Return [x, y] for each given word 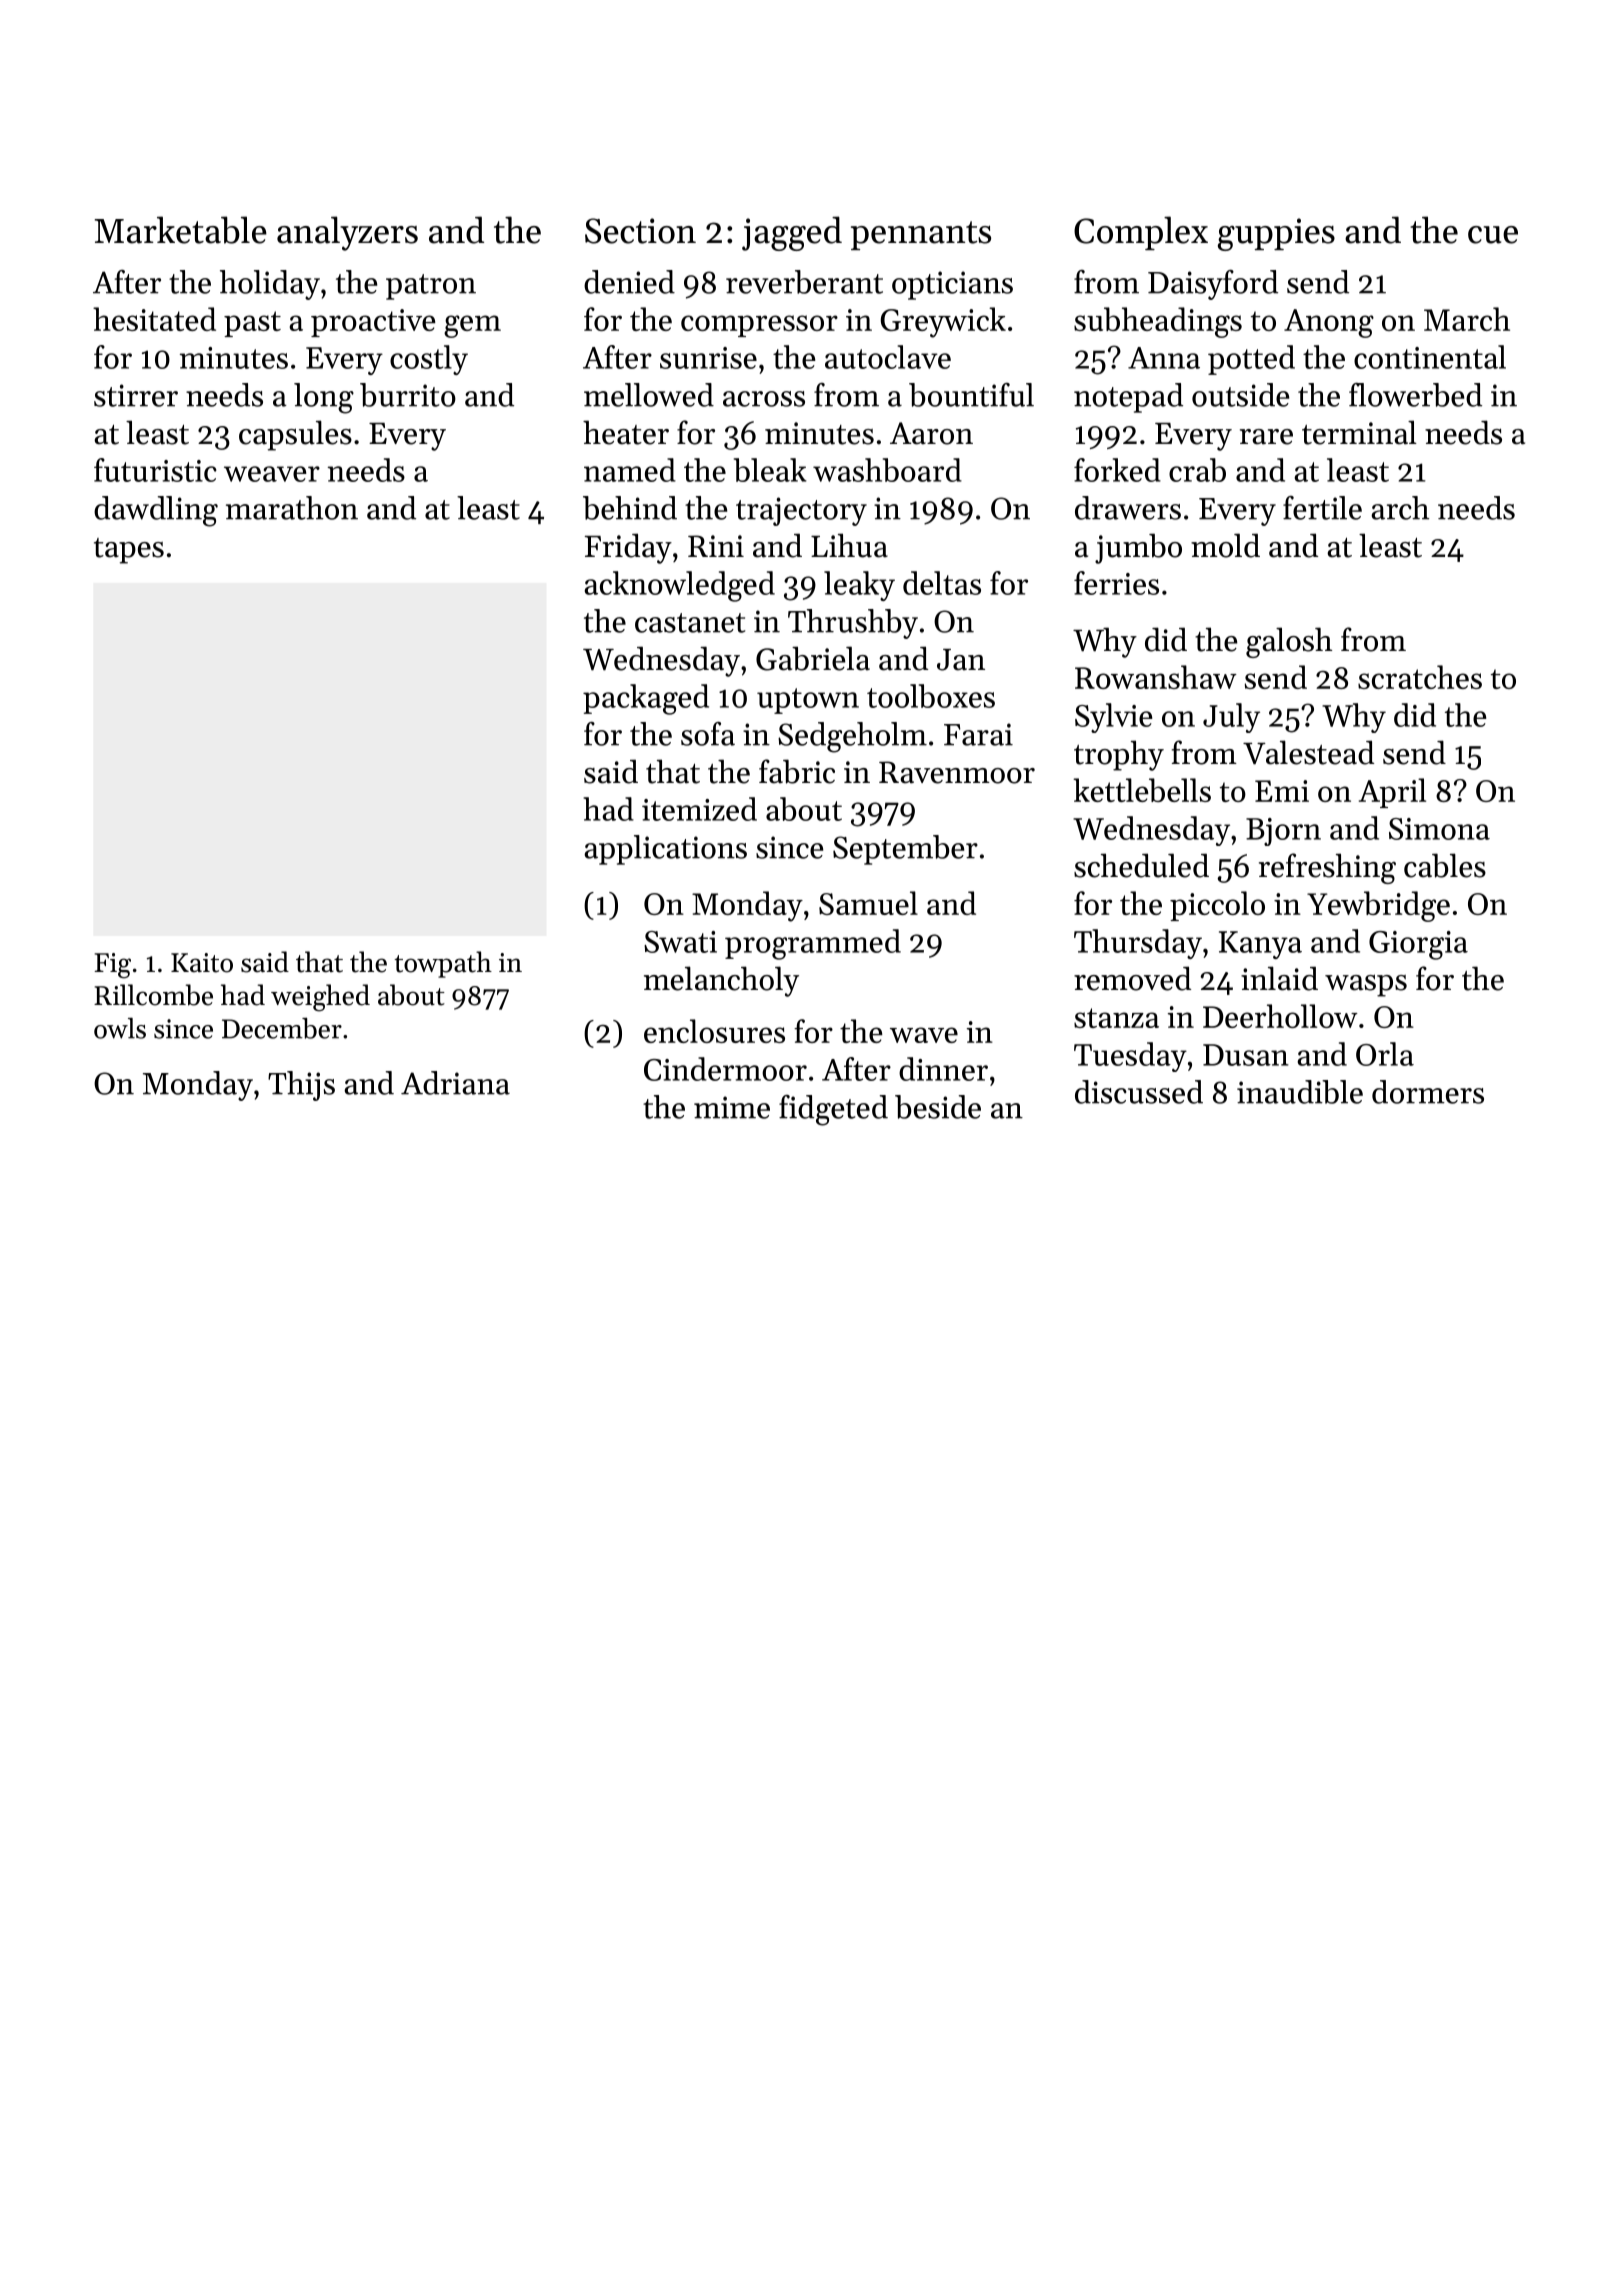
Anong [1329, 323]
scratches [1420, 677]
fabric [797, 771]
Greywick [943, 322]
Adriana [455, 1083]
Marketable [181, 230]
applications [665, 850]
